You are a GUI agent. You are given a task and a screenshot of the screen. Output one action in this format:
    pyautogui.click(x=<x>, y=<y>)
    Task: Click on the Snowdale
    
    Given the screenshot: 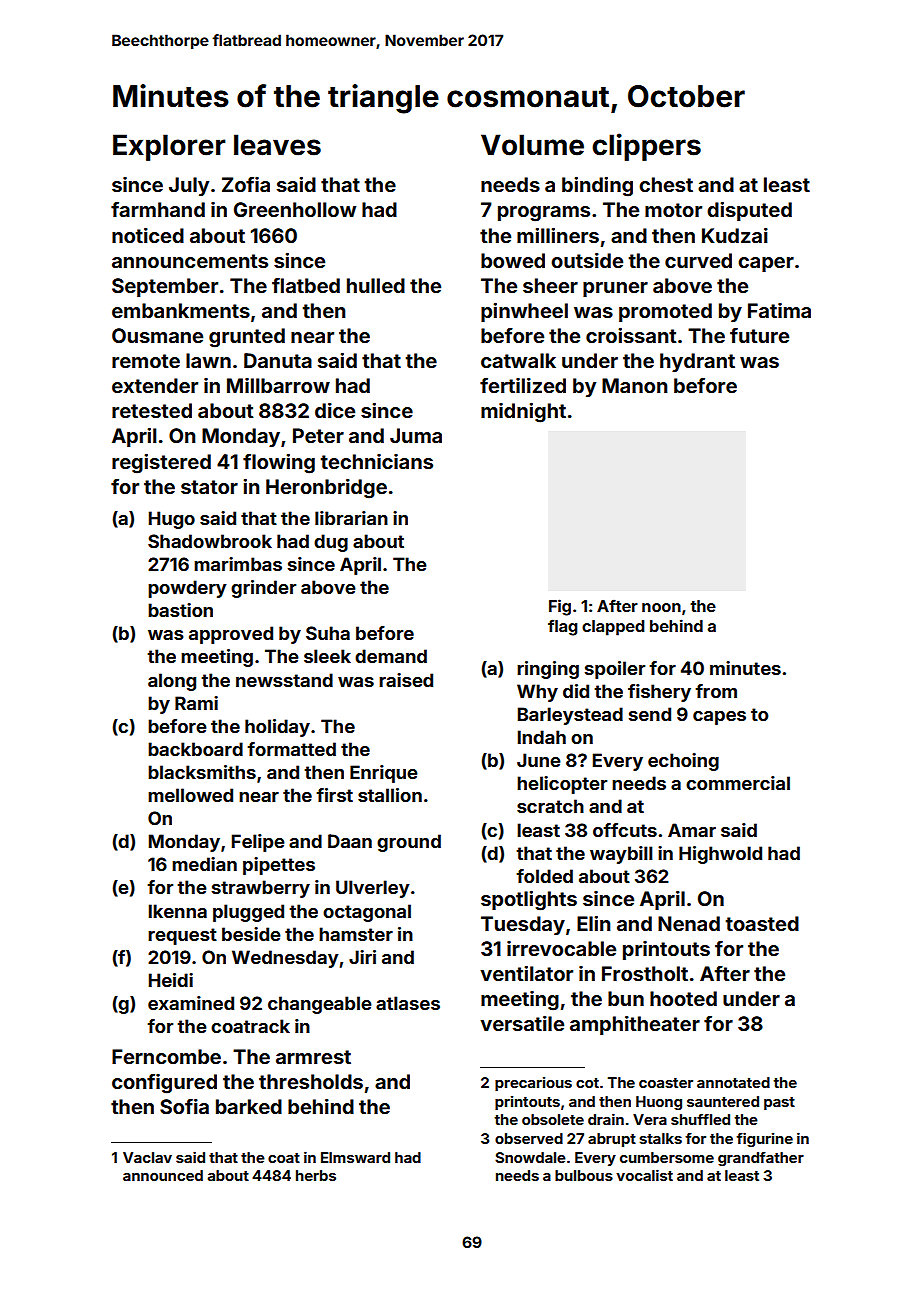 What is the action you would take?
    pyautogui.click(x=530, y=1157)
